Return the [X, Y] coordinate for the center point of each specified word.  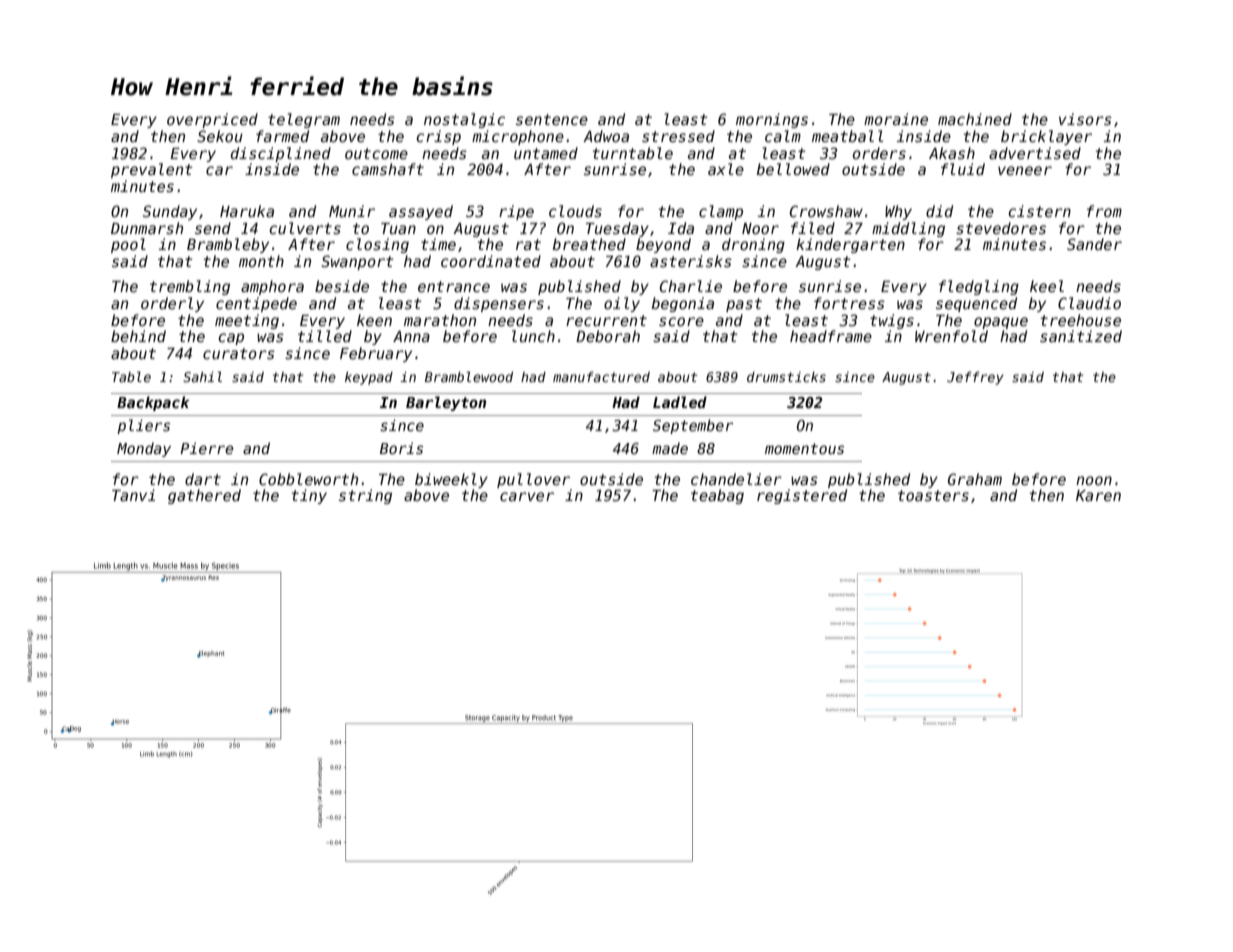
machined [975, 119]
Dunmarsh [147, 228]
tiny [309, 496]
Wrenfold [951, 336]
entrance [454, 286]
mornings [772, 120]
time [438, 244]
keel [1047, 286]
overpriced [212, 120]
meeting [247, 321]
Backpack [153, 403]
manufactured [601, 377]
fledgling [979, 287]
